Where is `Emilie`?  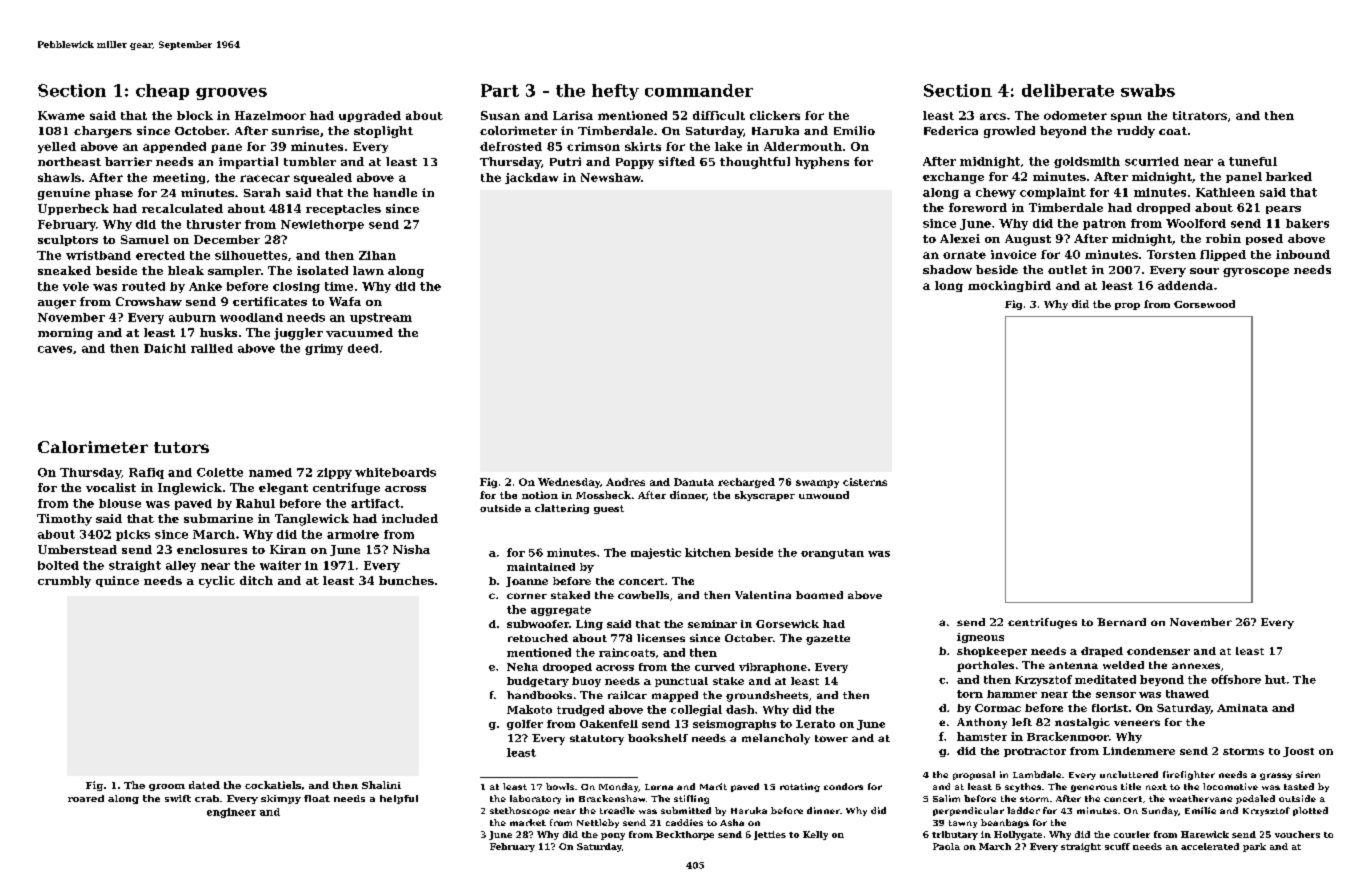
Emilie is located at coordinates (1200, 810).
